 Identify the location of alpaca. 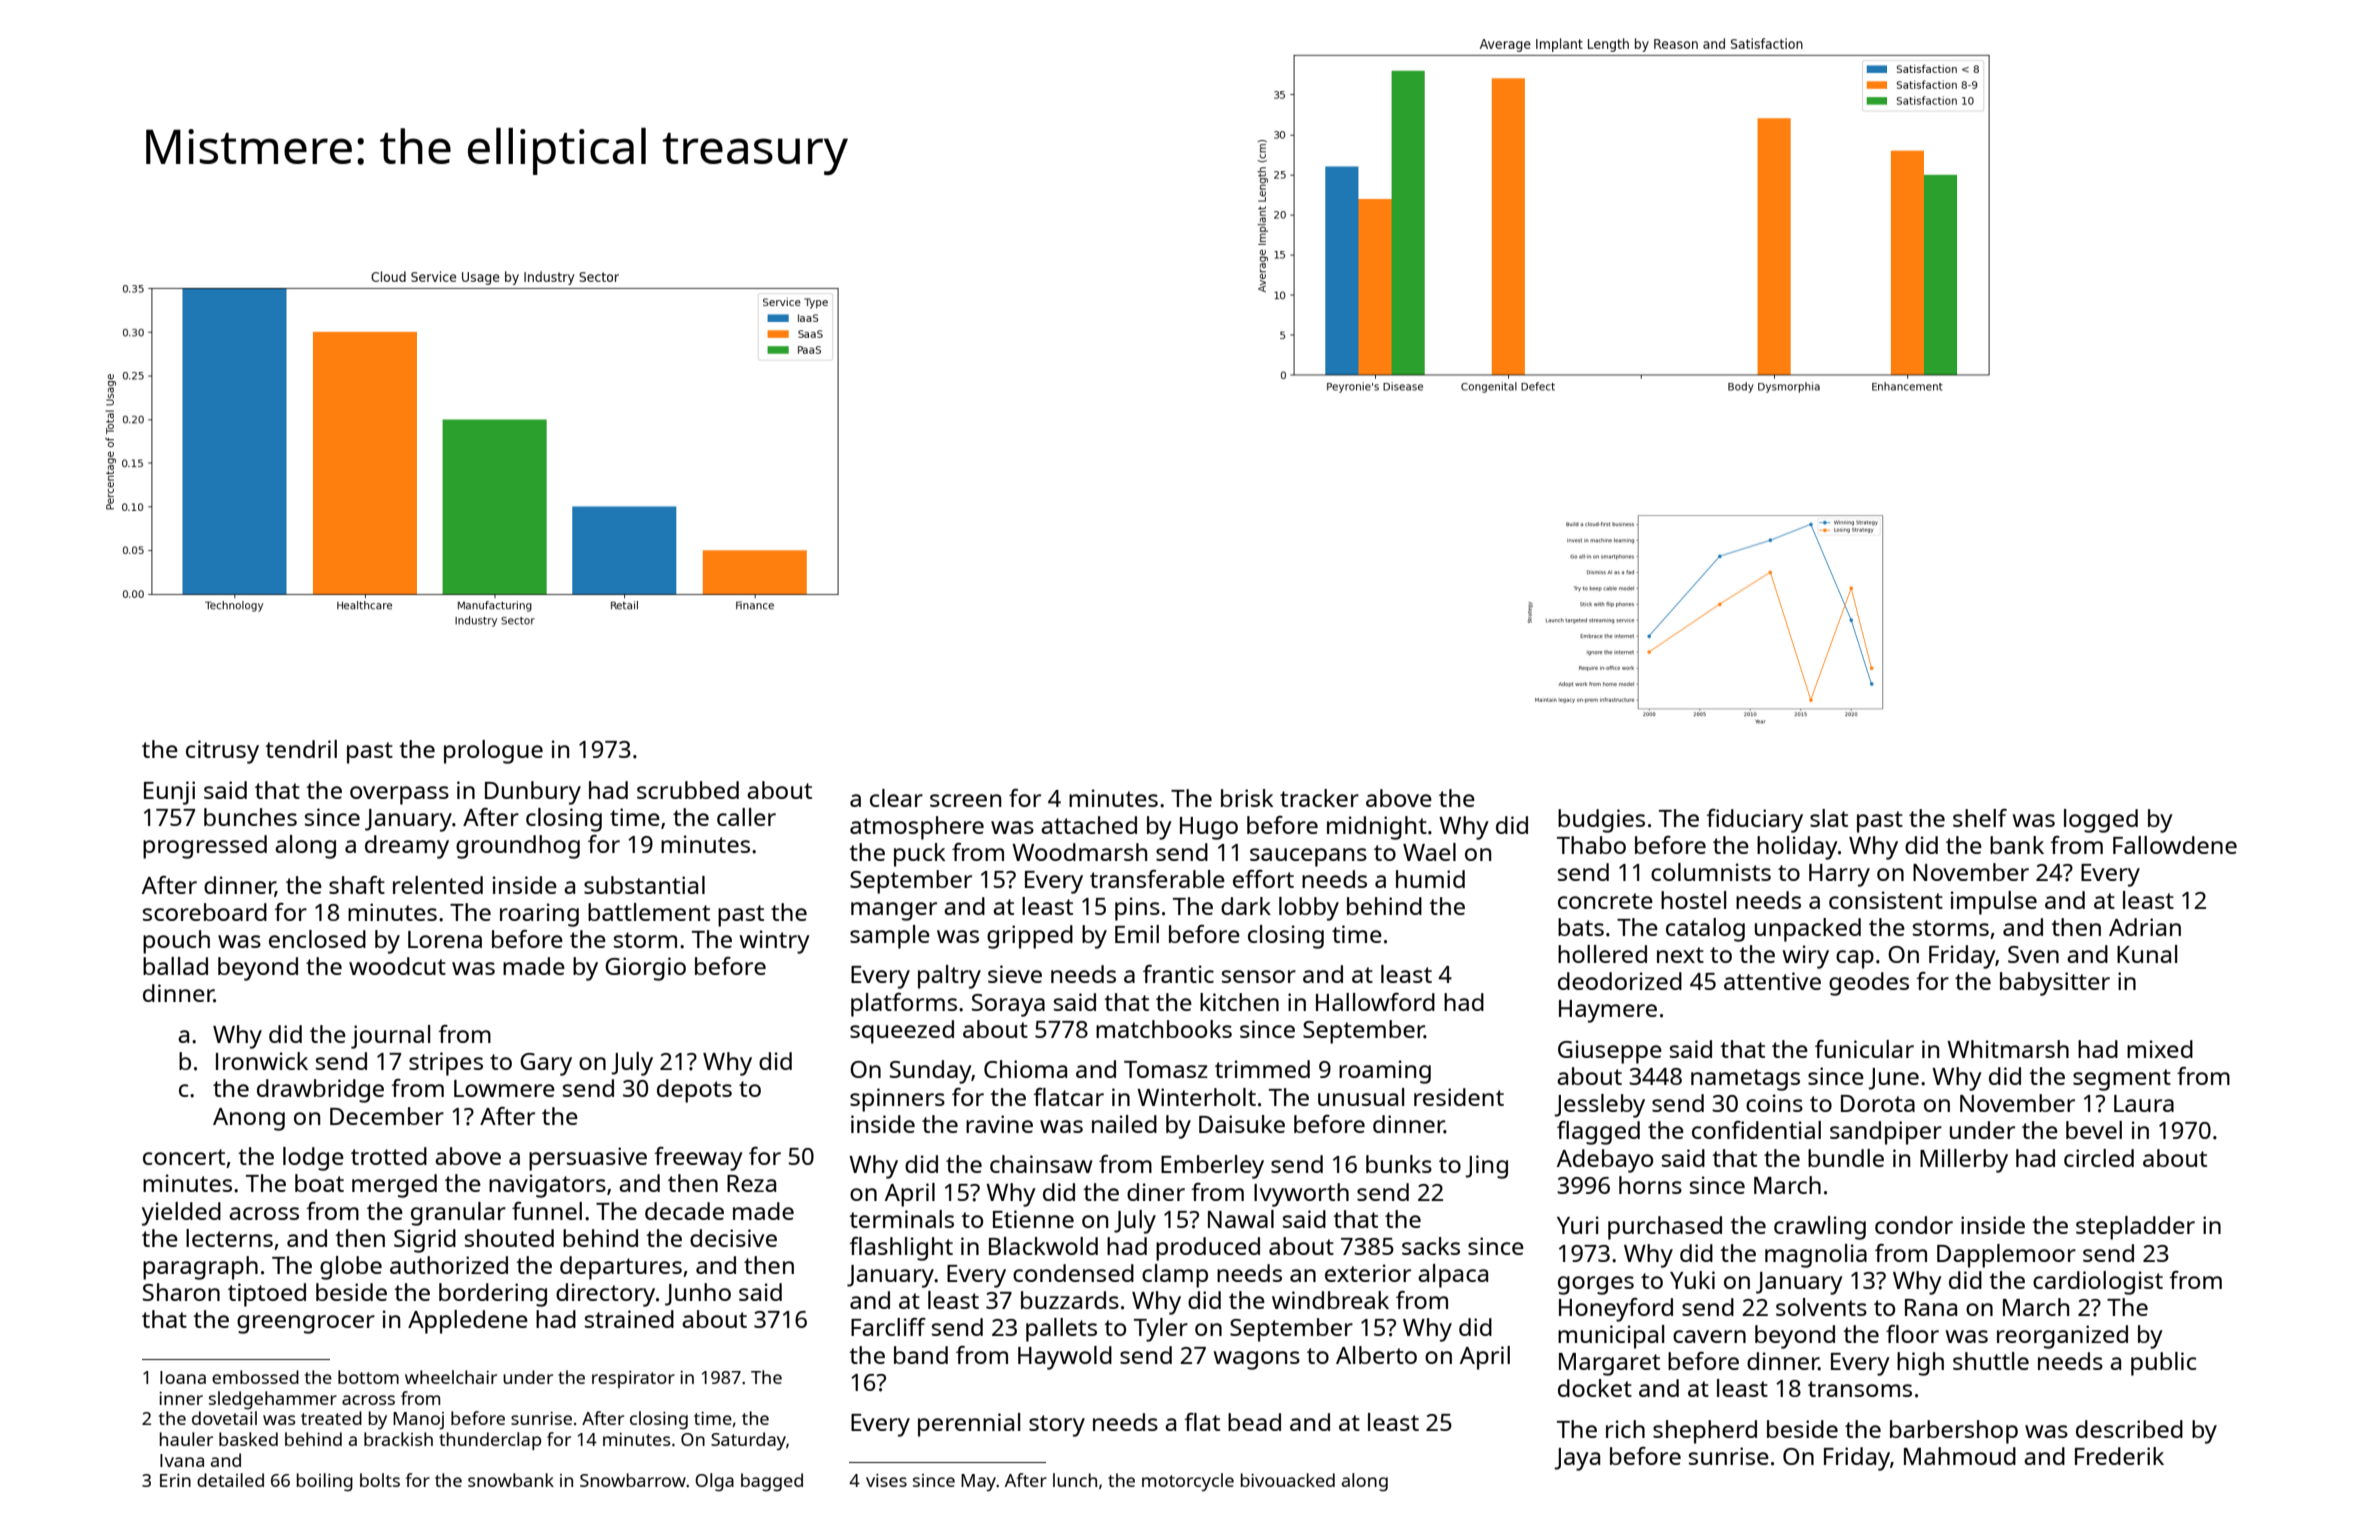
(1453, 1276).
